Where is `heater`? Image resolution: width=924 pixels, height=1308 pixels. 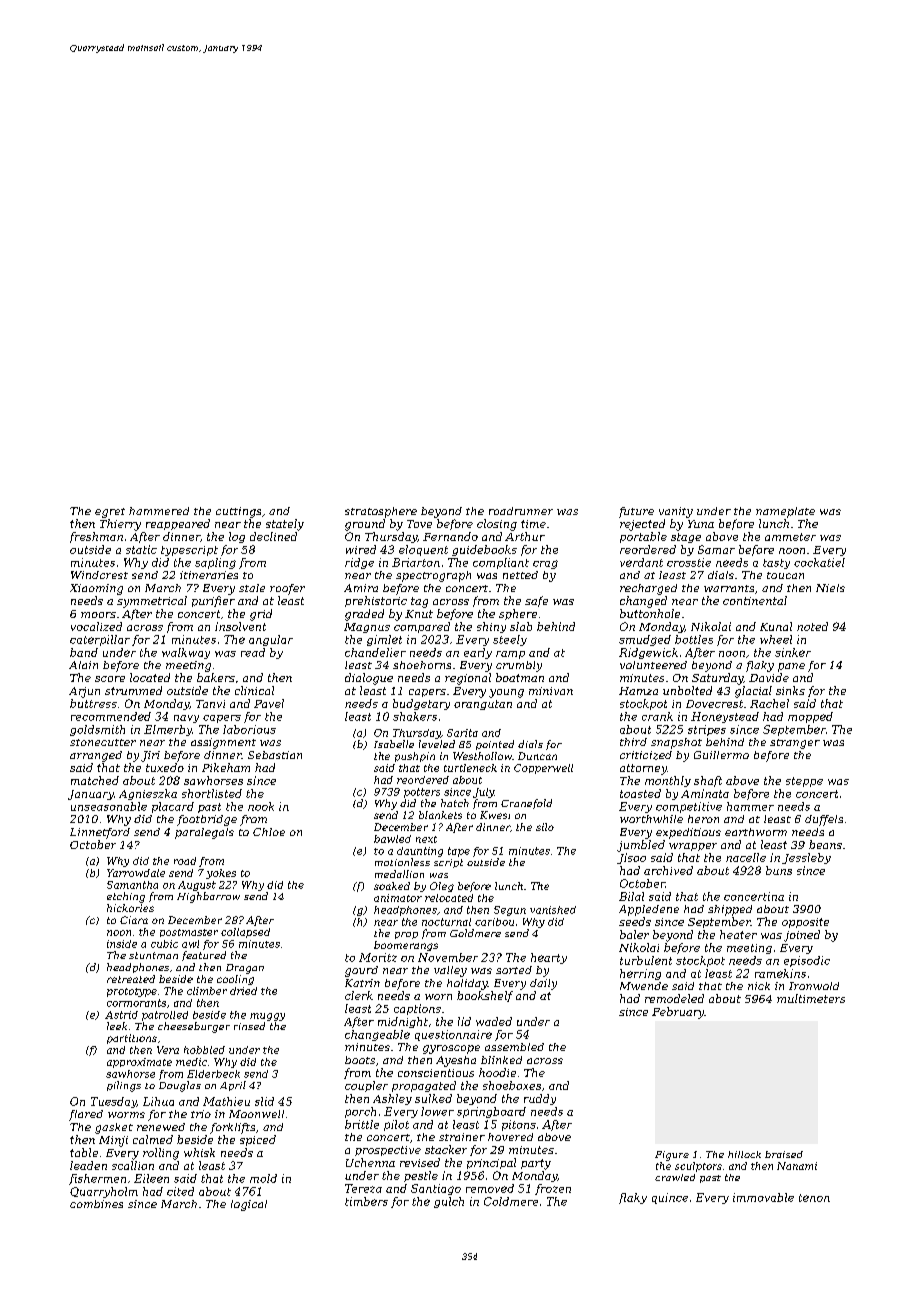 heater is located at coordinates (738, 934).
